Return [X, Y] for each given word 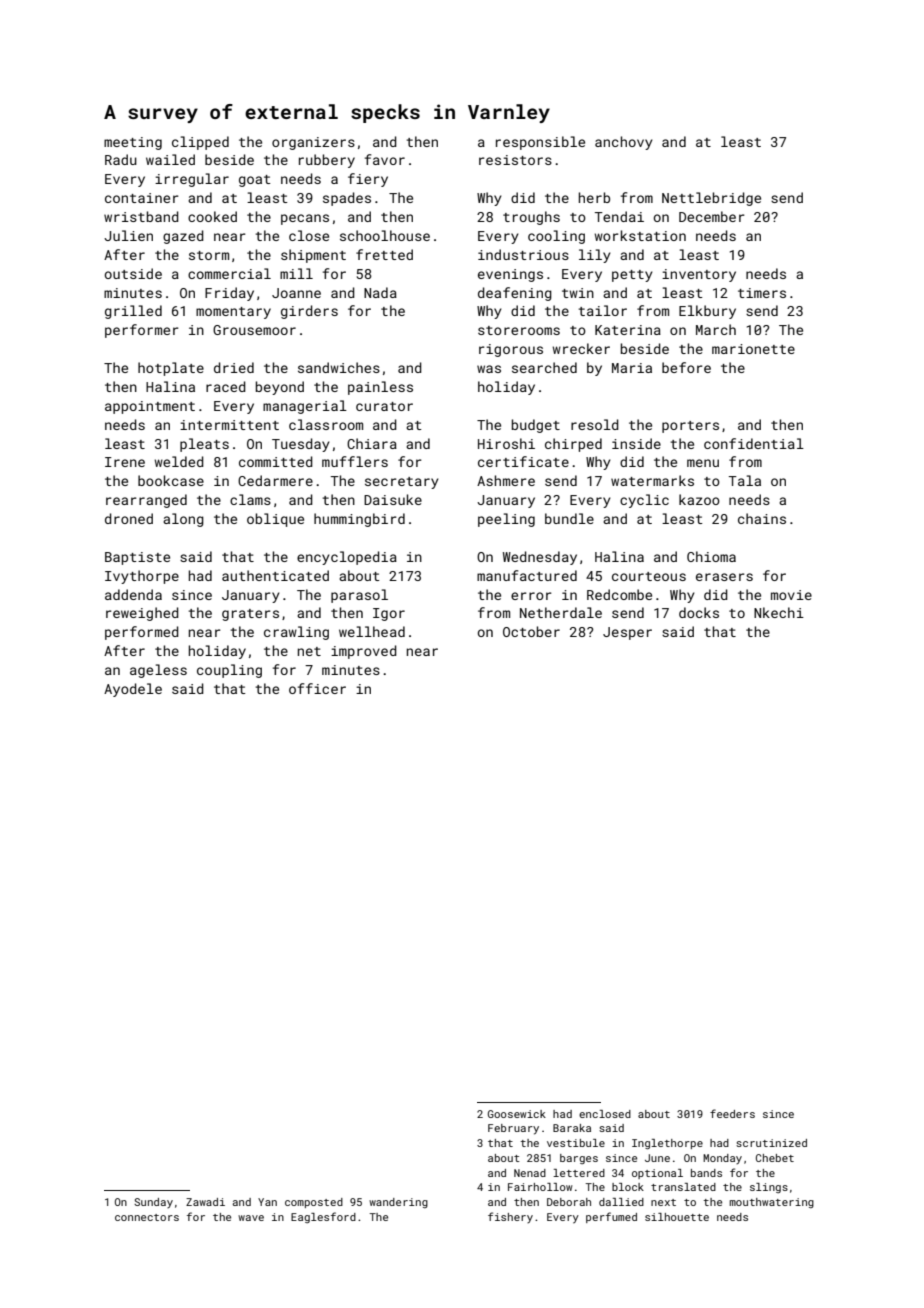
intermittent [229, 425]
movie [791, 595]
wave [251, 1218]
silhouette [677, 1217]
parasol [359, 596]
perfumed [611, 1217]
